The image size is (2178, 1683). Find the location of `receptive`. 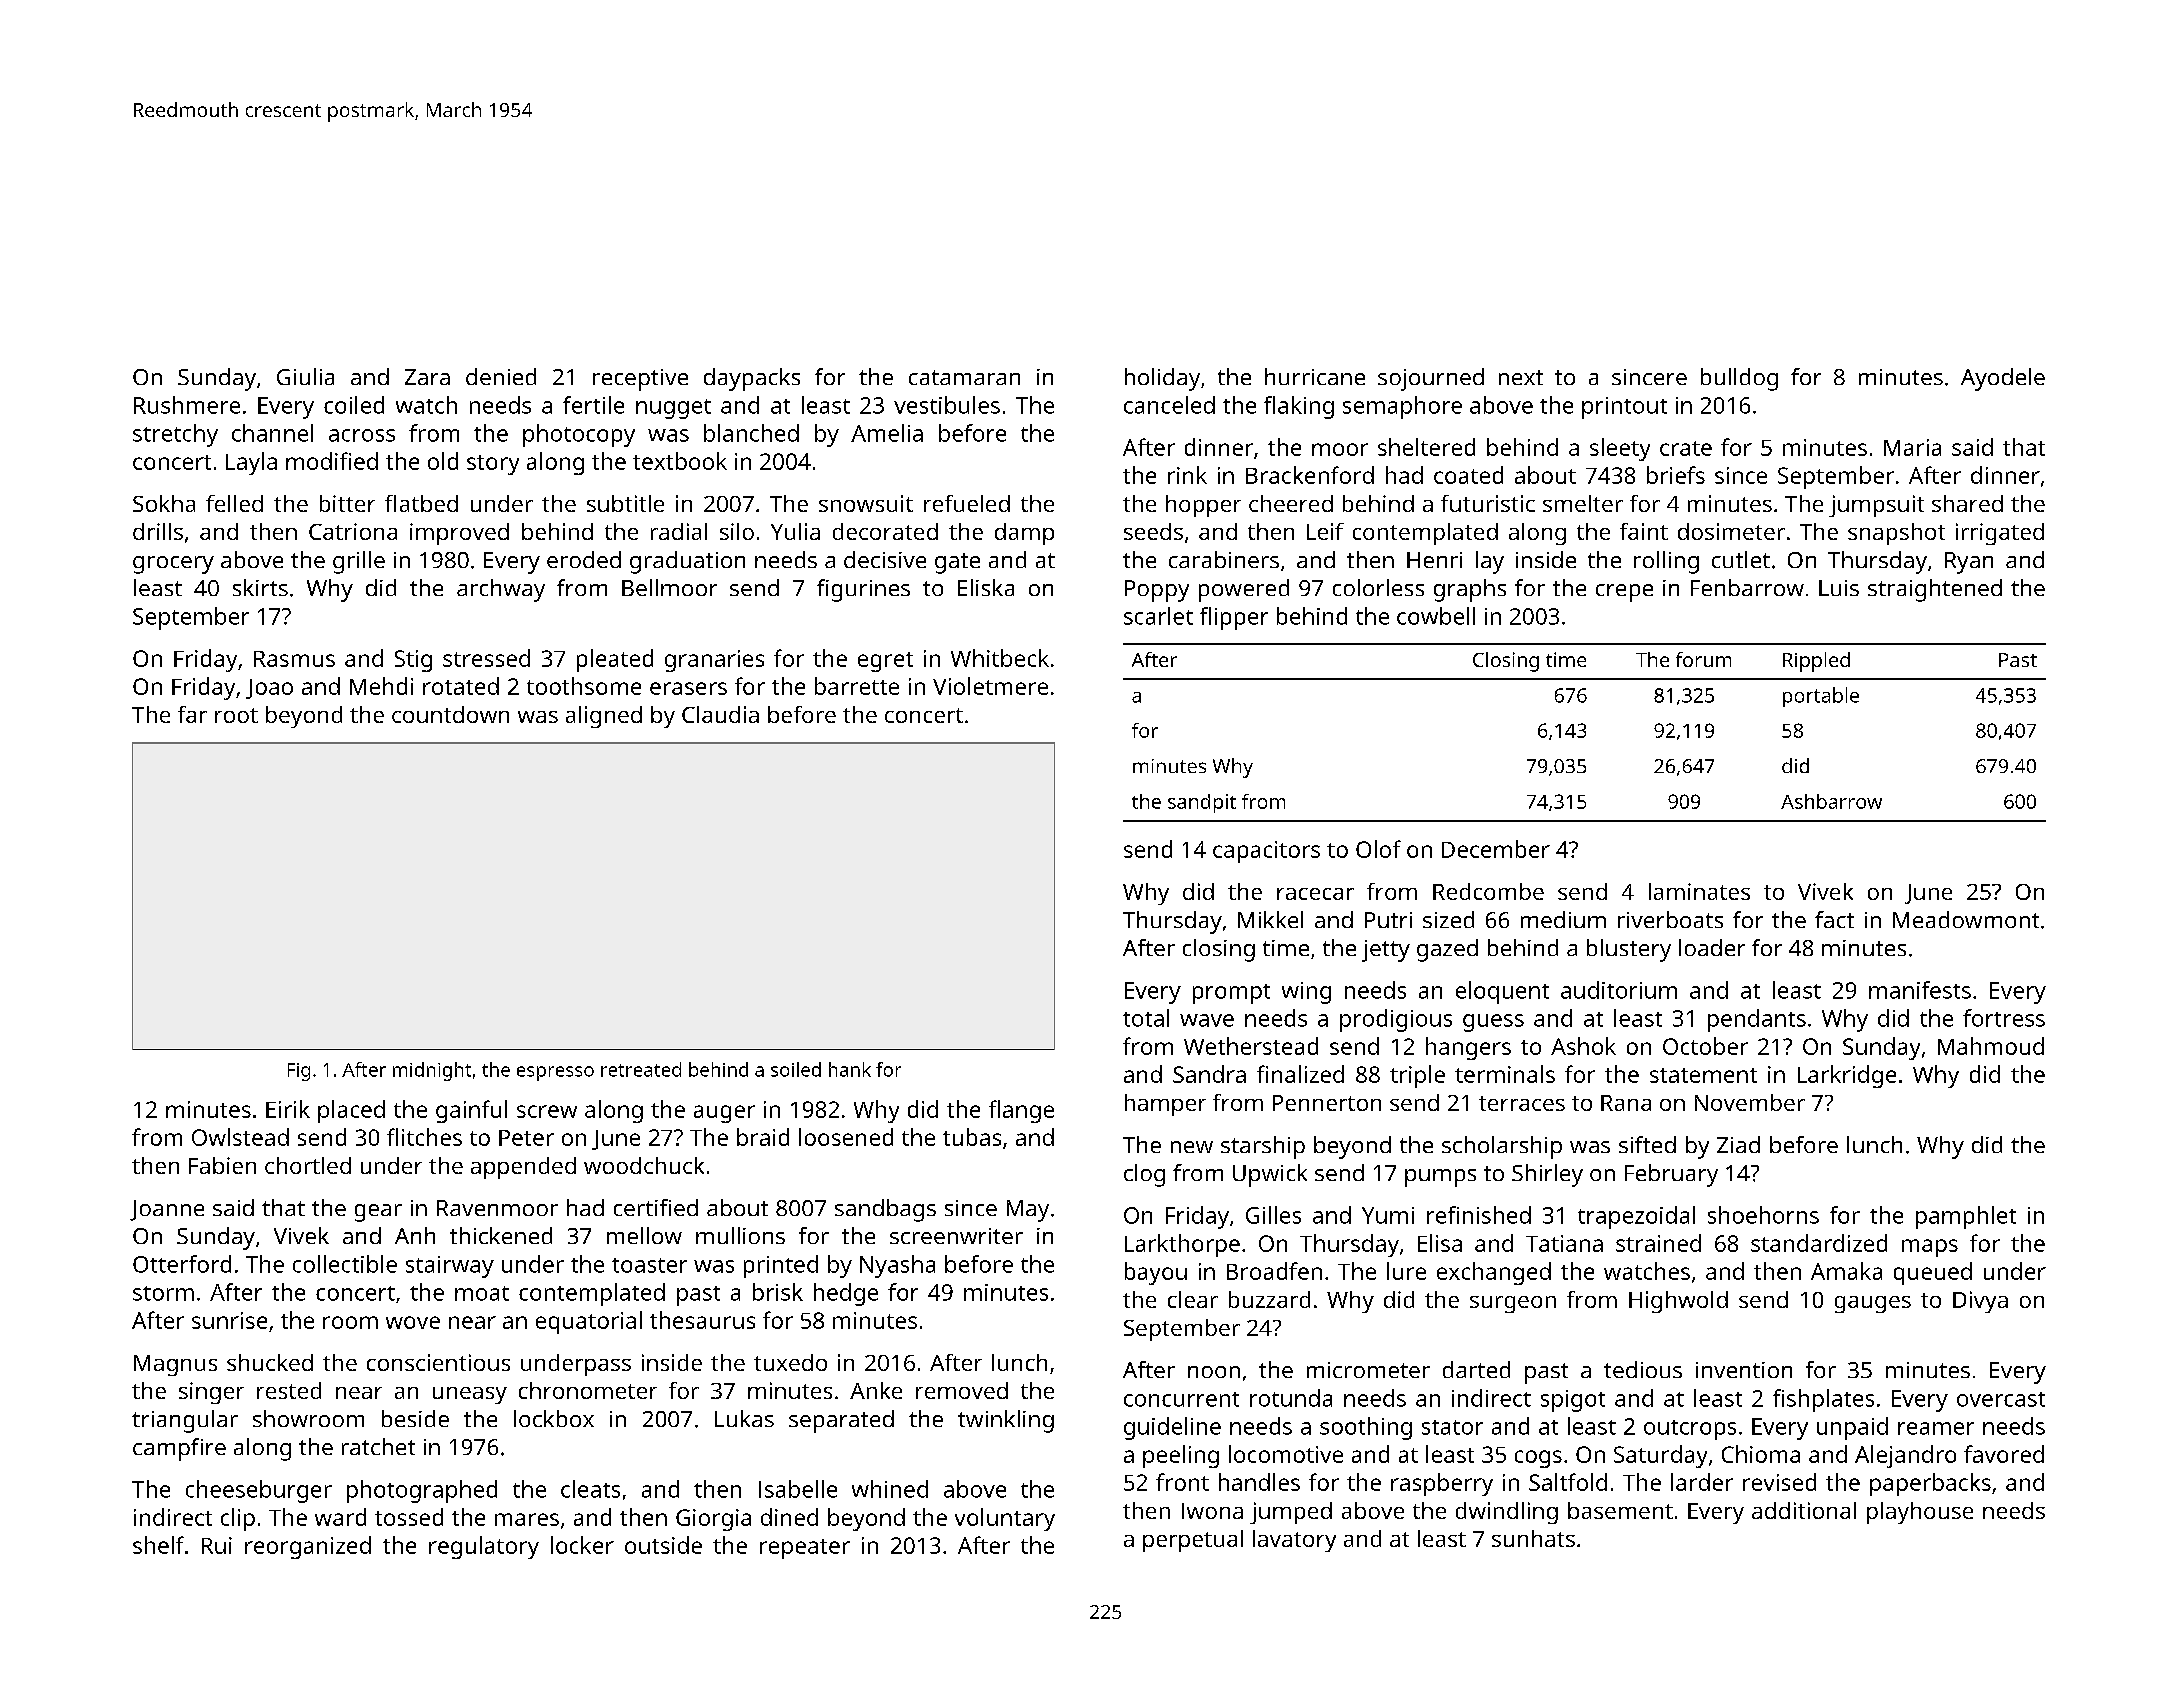

receptive is located at coordinates (640, 380).
